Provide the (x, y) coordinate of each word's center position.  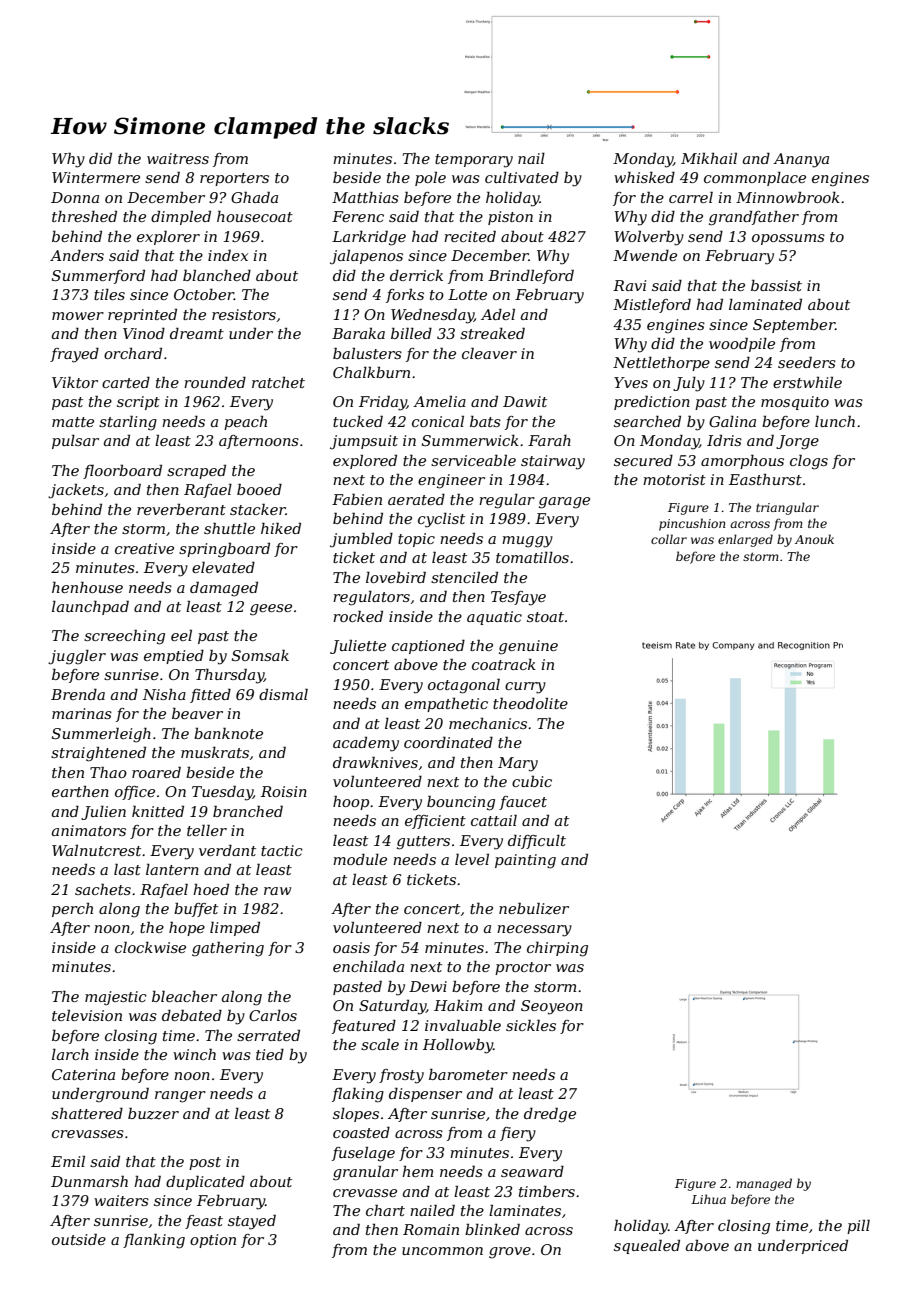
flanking (154, 1241)
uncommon (442, 1251)
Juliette (358, 647)
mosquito (795, 403)
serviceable (473, 460)
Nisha (164, 694)
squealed (647, 1246)
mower (78, 316)
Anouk (814, 539)
